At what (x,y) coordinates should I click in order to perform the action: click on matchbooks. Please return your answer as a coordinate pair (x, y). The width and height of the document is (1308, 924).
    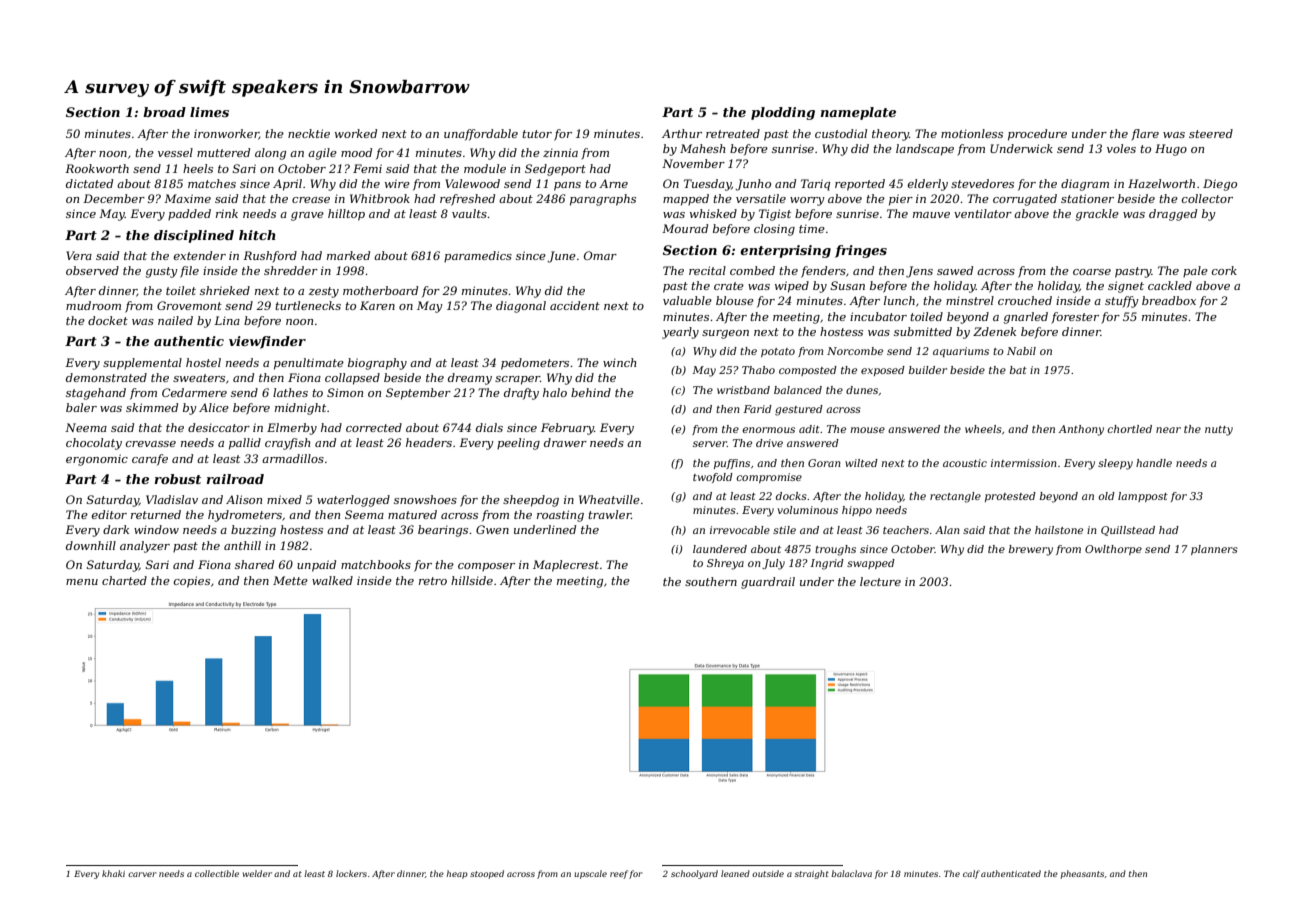
    Looking at the image, I should click on (376, 564).
